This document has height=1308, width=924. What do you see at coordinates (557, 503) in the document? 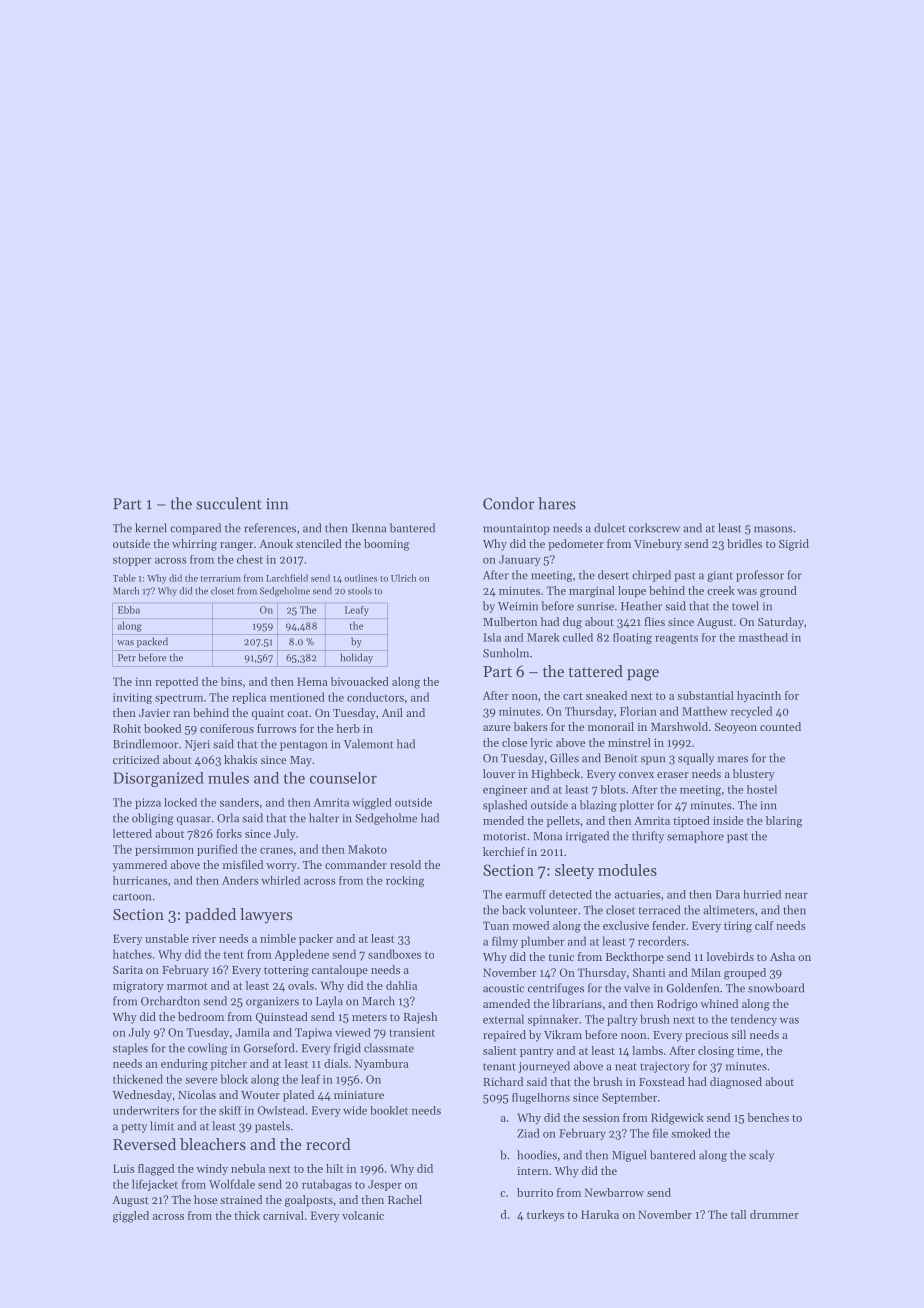
I see `hares` at bounding box center [557, 503].
